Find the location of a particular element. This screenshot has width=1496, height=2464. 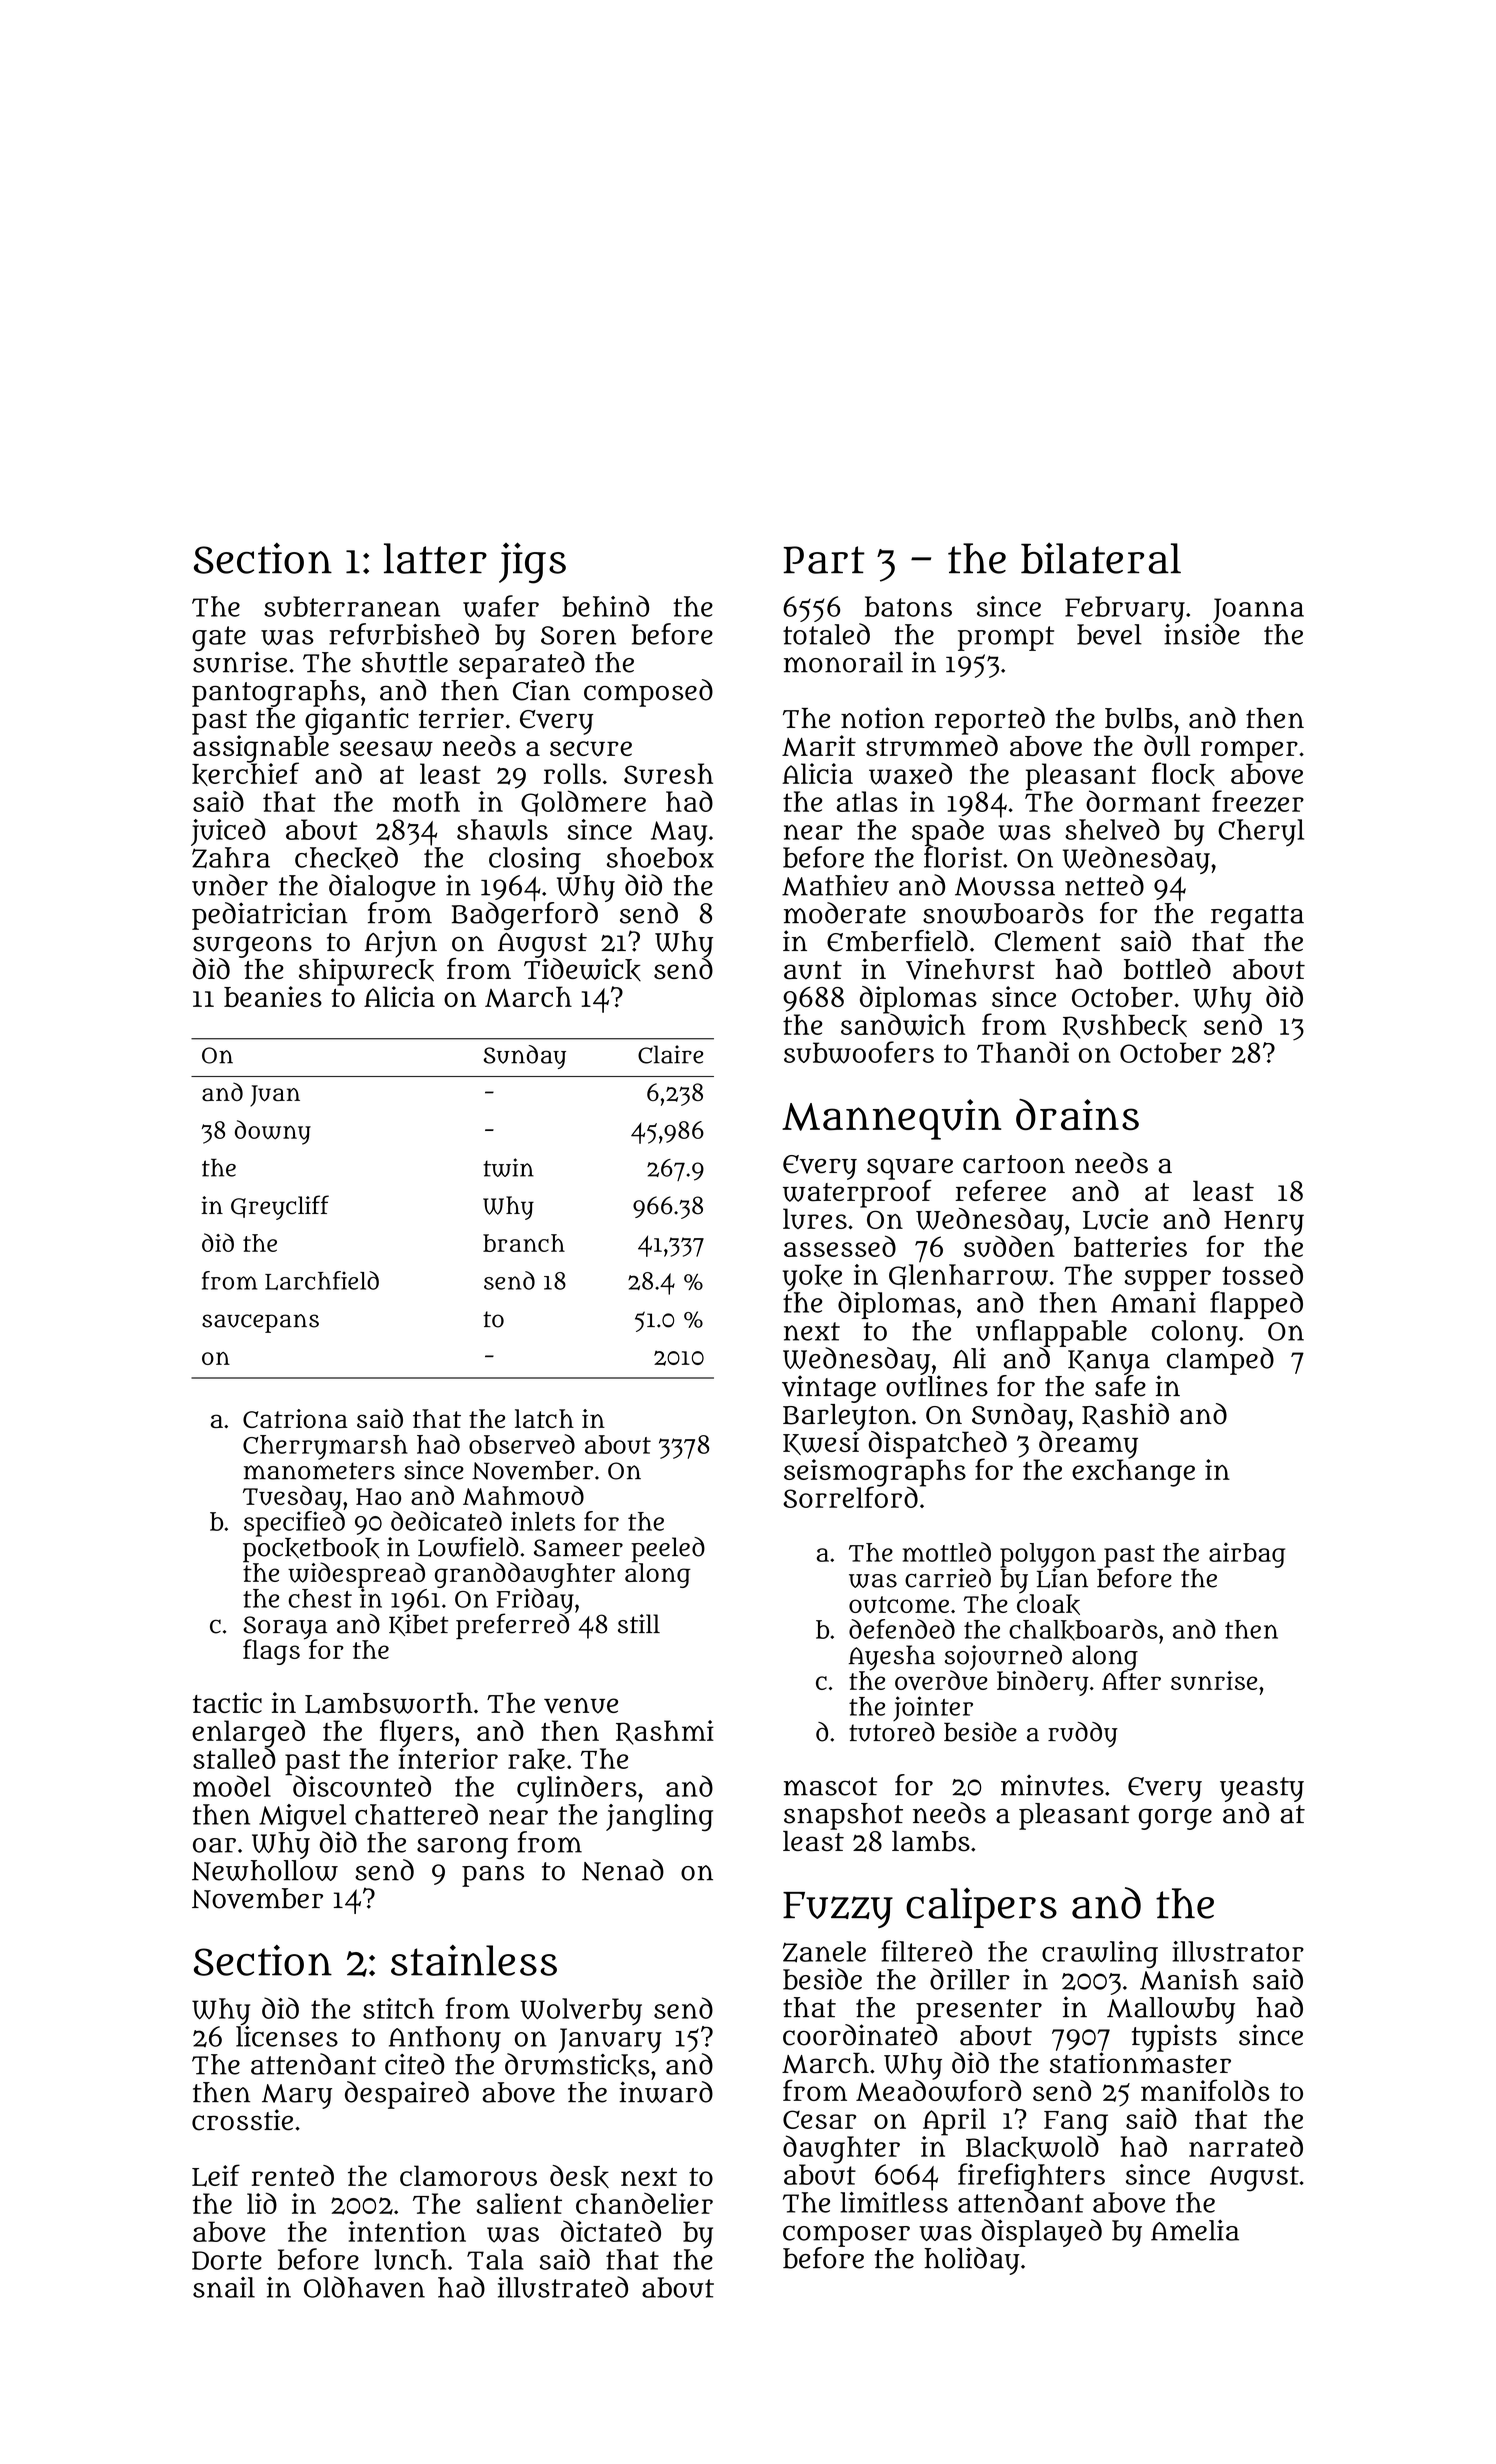

shawls is located at coordinates (502, 830).
